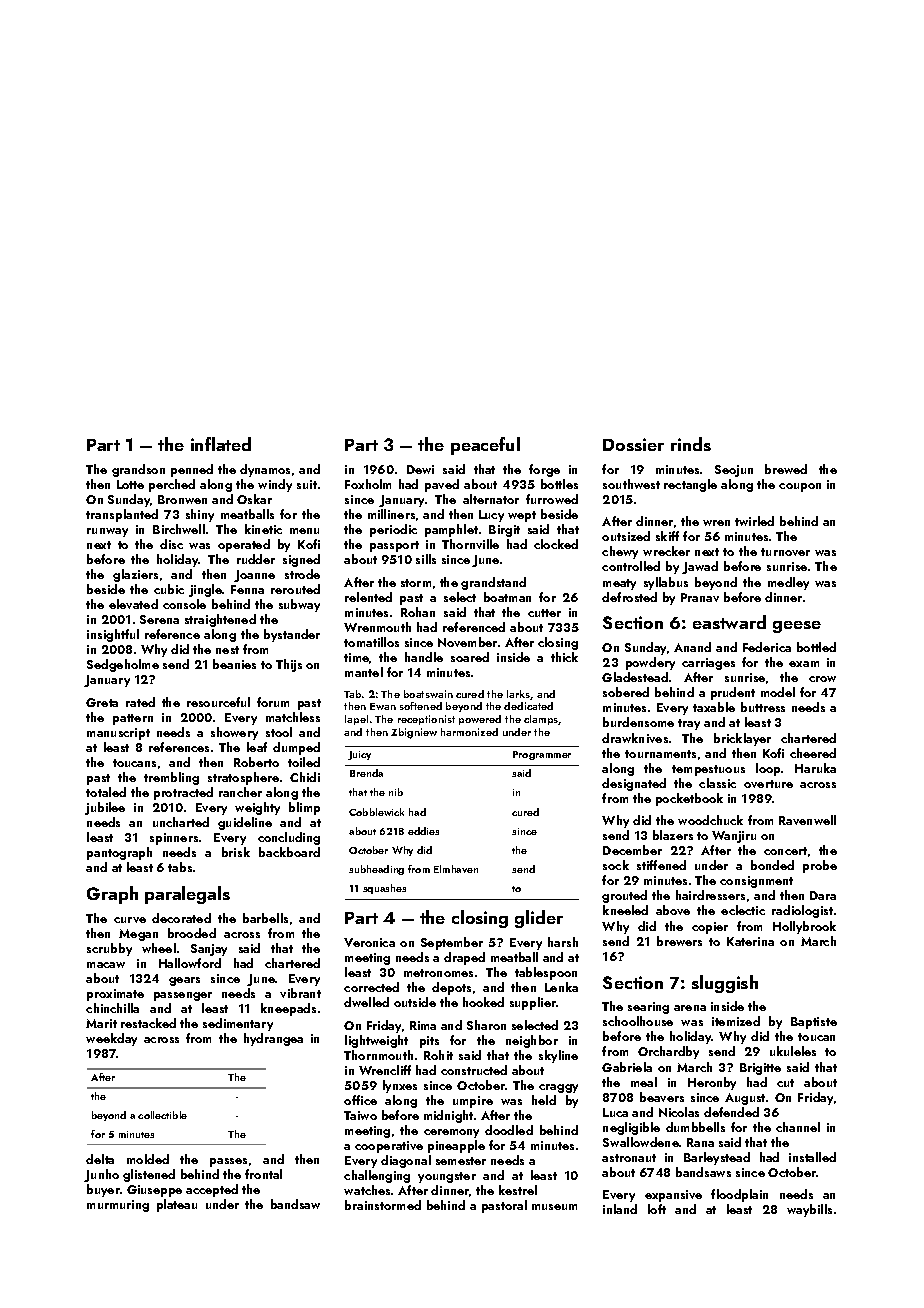 This screenshot has width=924, height=1308. I want to click on murmuring, so click(118, 1206).
